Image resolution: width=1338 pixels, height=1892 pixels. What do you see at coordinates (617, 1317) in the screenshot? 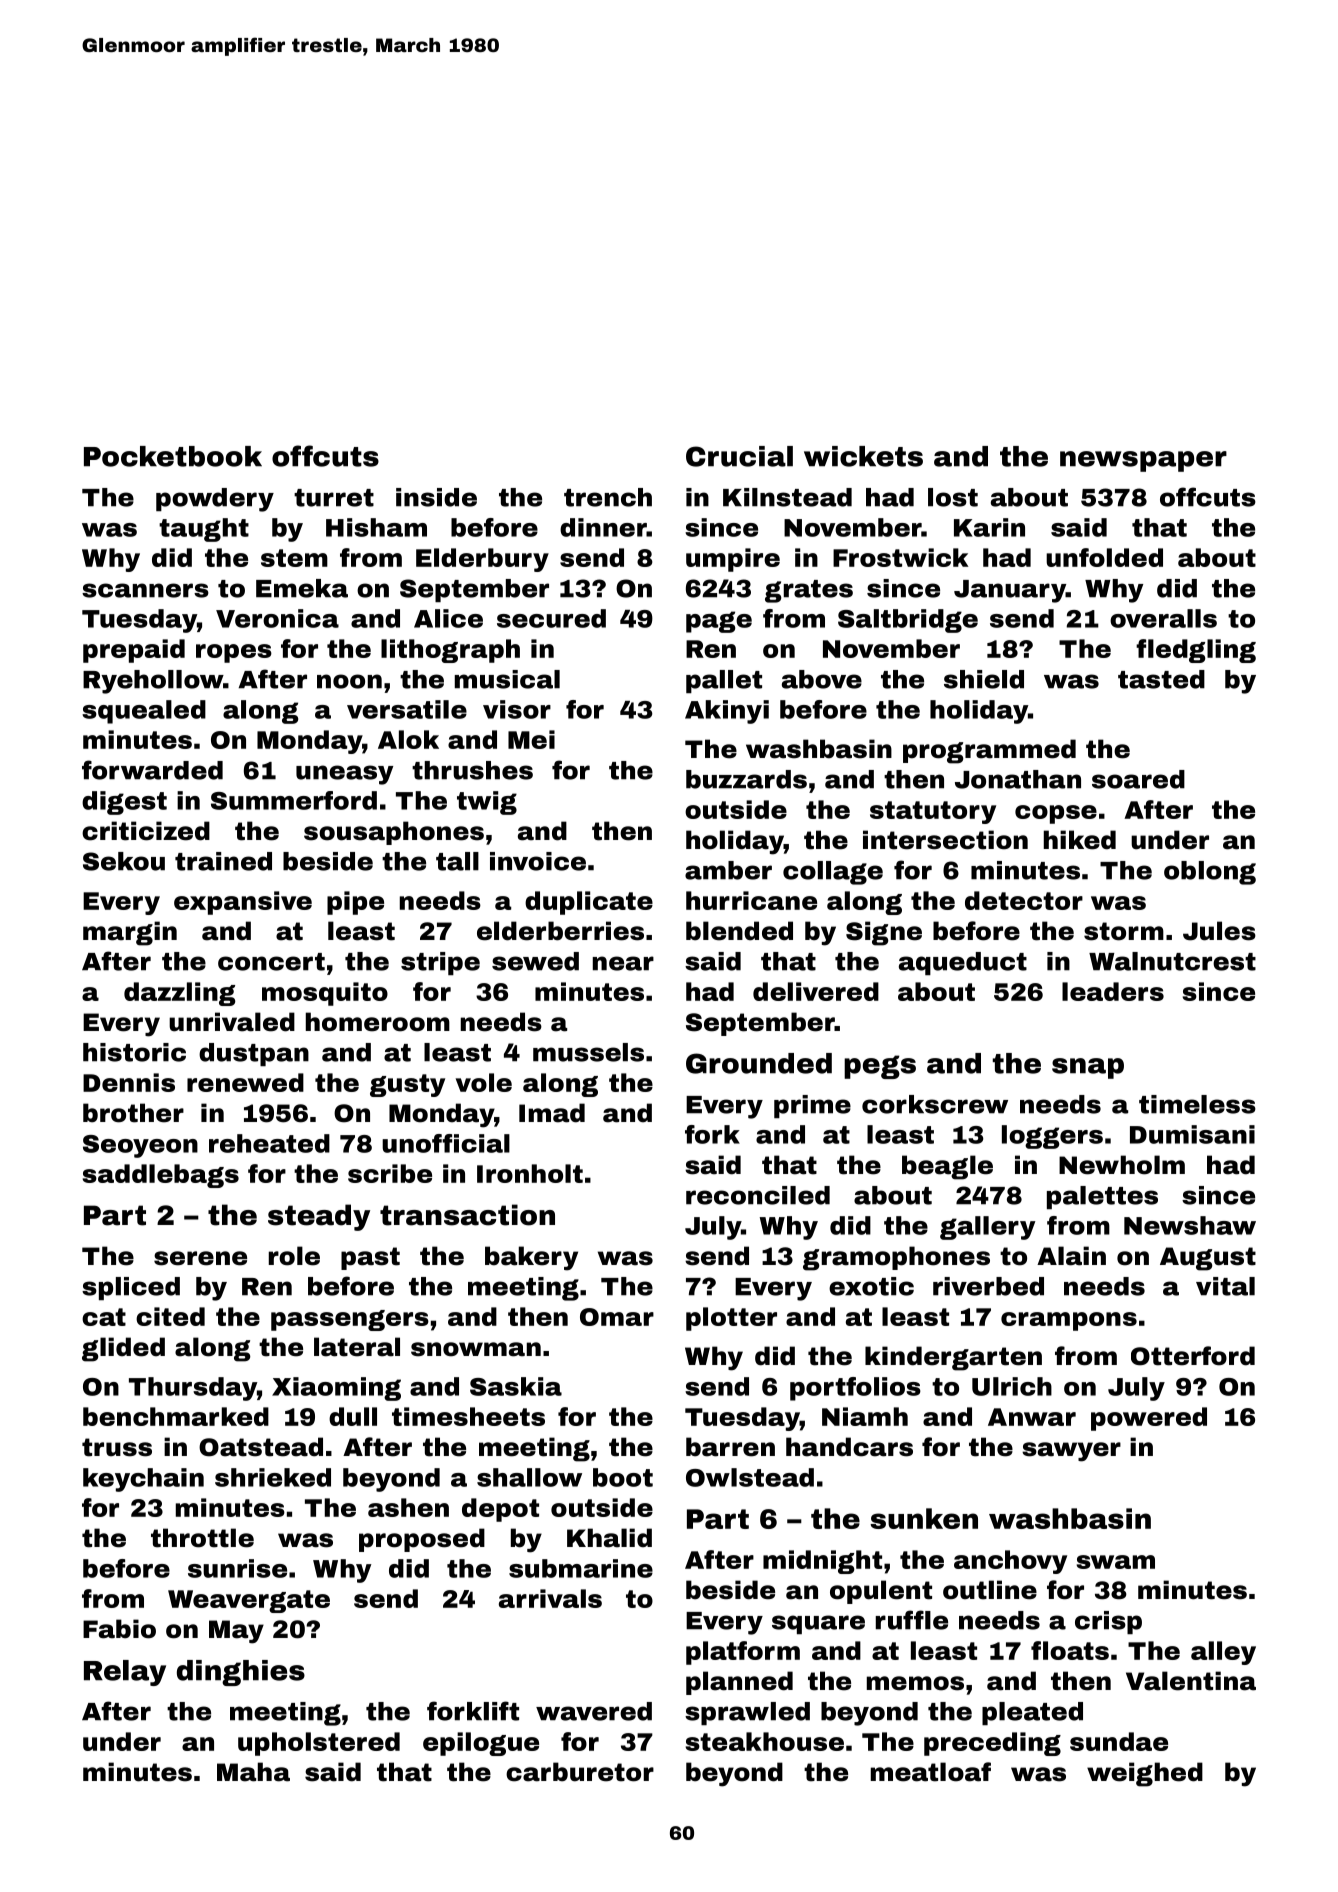
I see `Omar` at bounding box center [617, 1317].
